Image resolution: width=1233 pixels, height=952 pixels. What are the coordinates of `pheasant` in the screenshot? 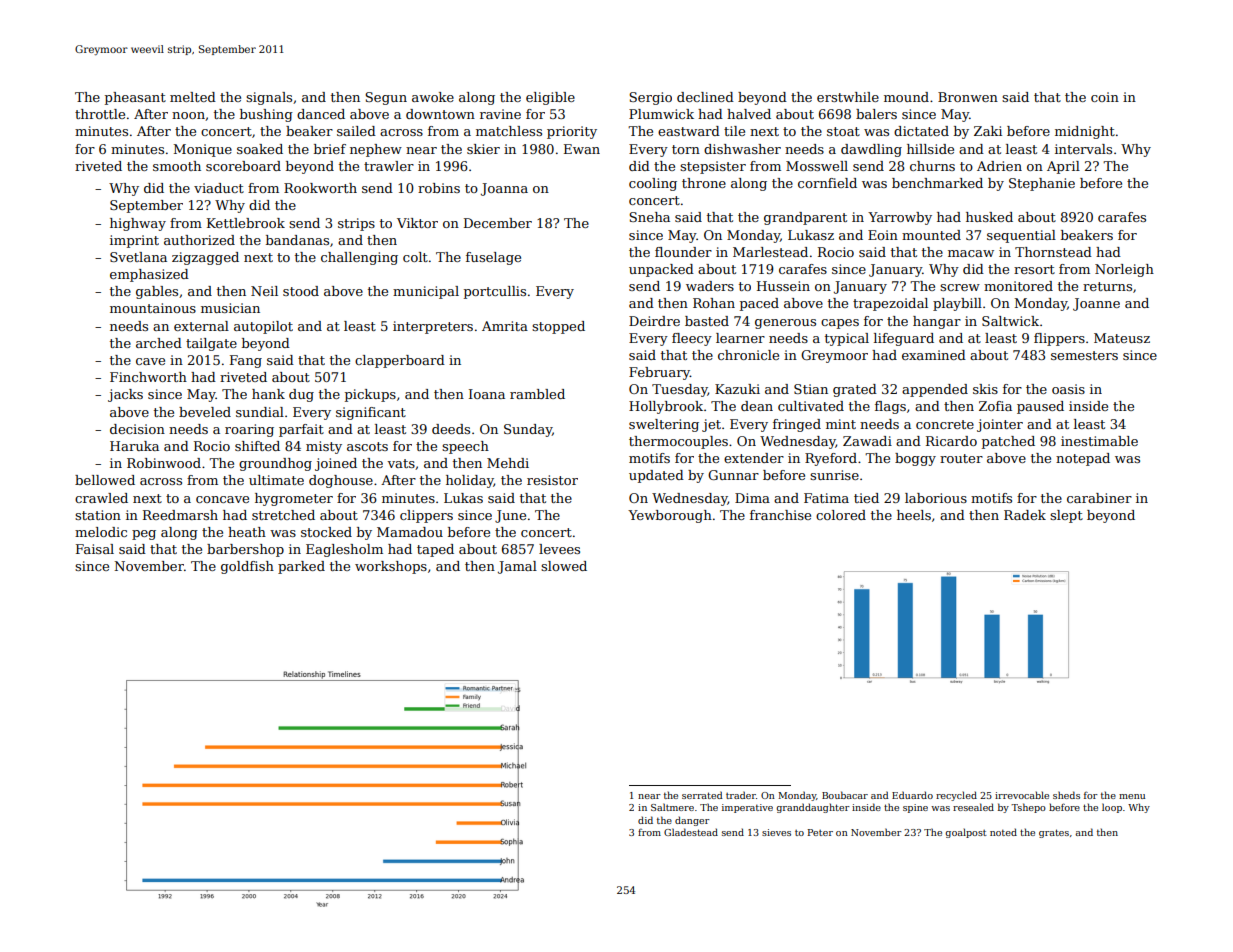 It's located at (135, 98).
